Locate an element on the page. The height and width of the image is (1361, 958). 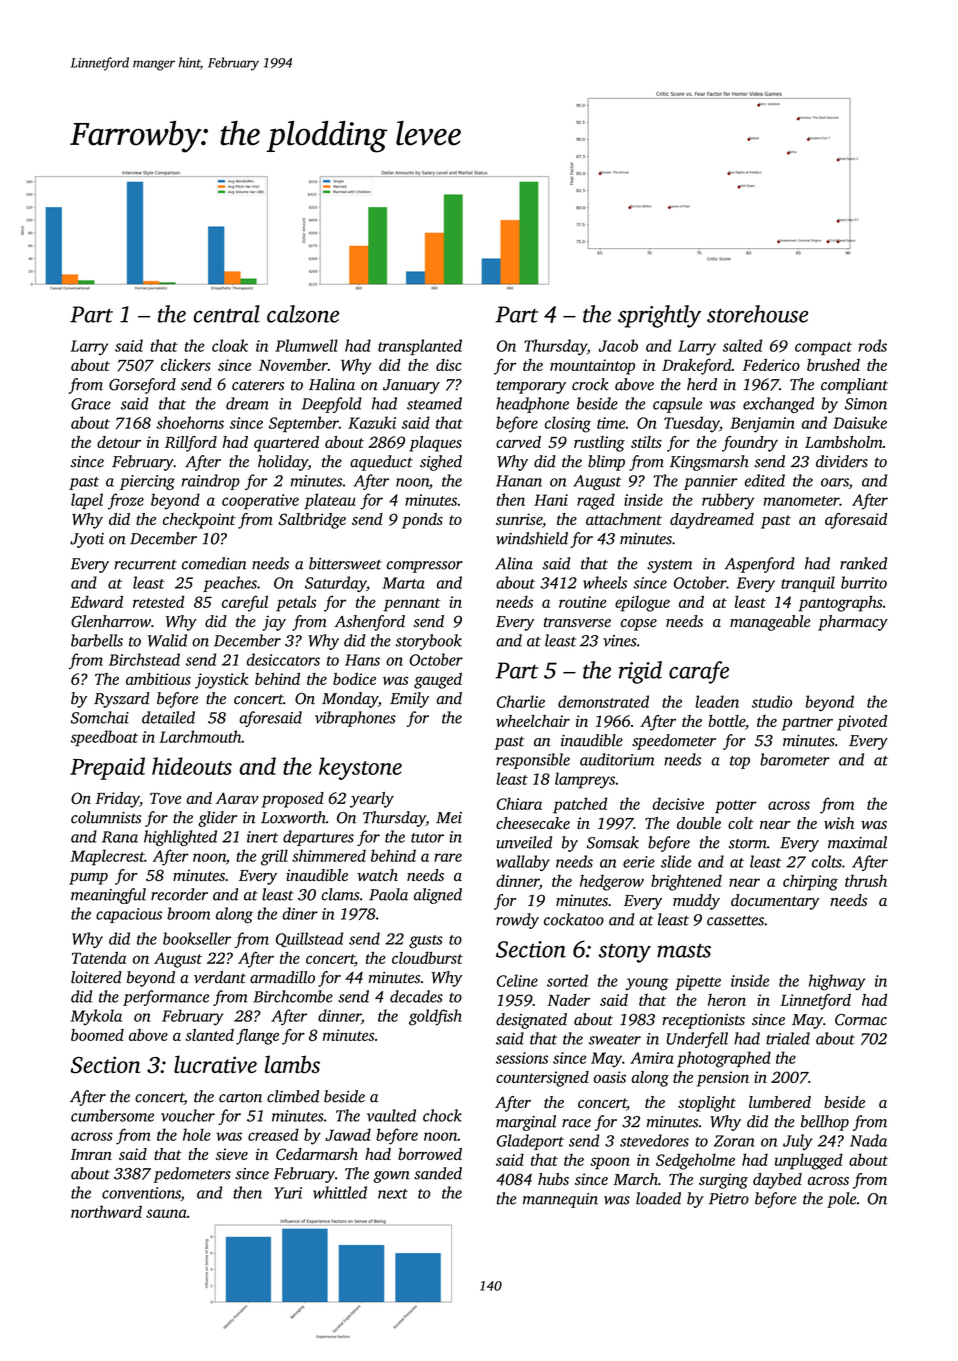
highway is located at coordinates (837, 982).
